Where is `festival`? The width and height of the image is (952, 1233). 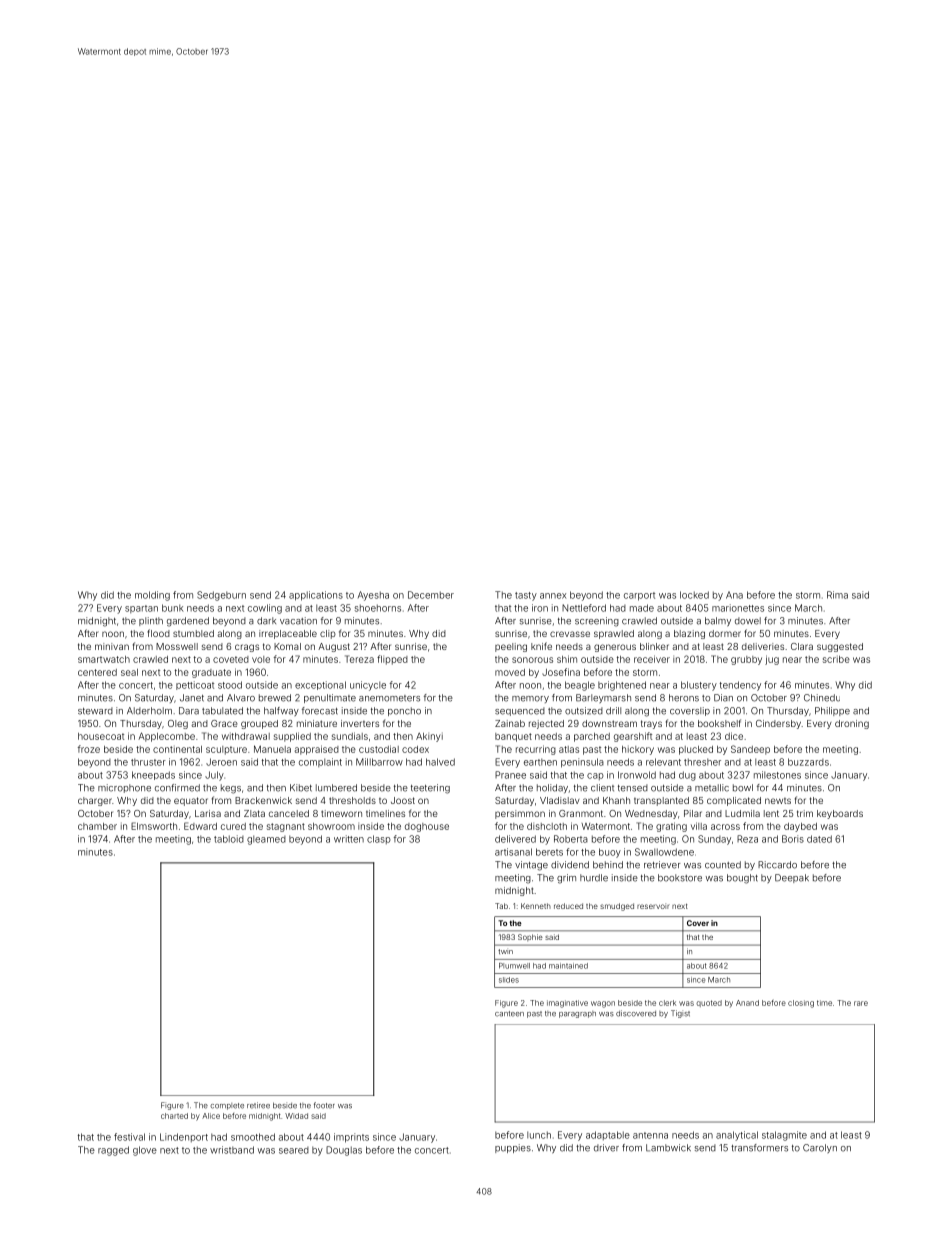 festival is located at coordinates (129, 1137).
